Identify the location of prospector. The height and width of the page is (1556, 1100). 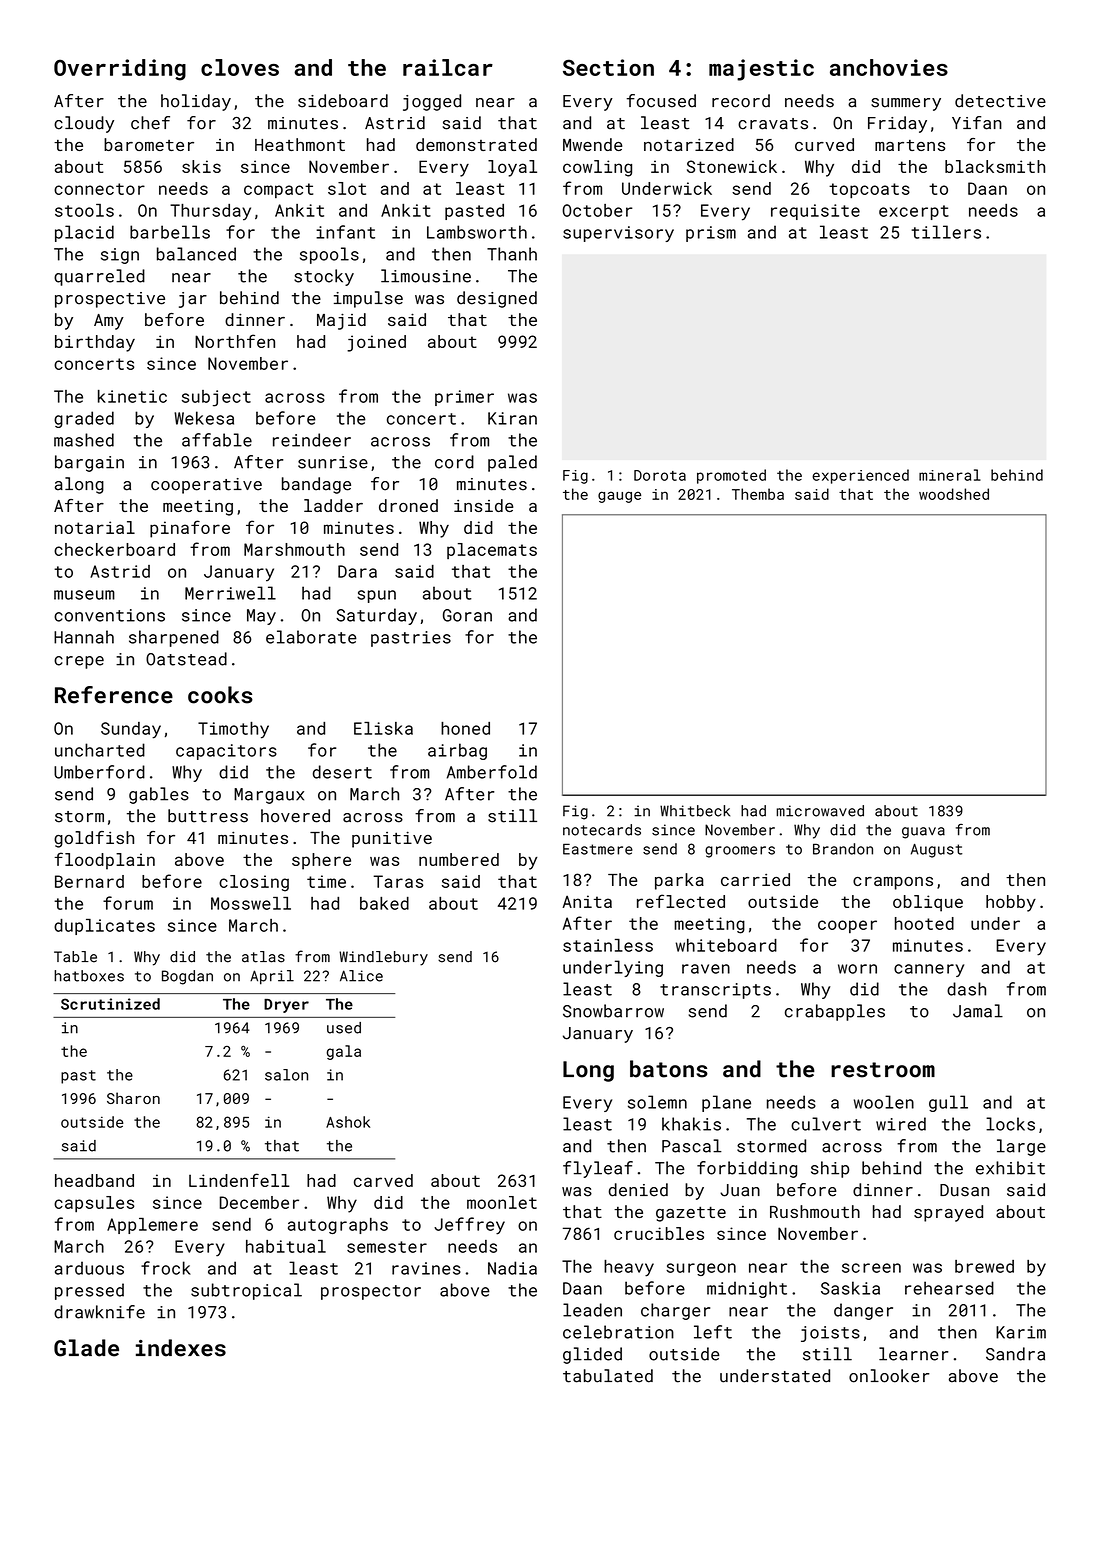
(371, 1292).
